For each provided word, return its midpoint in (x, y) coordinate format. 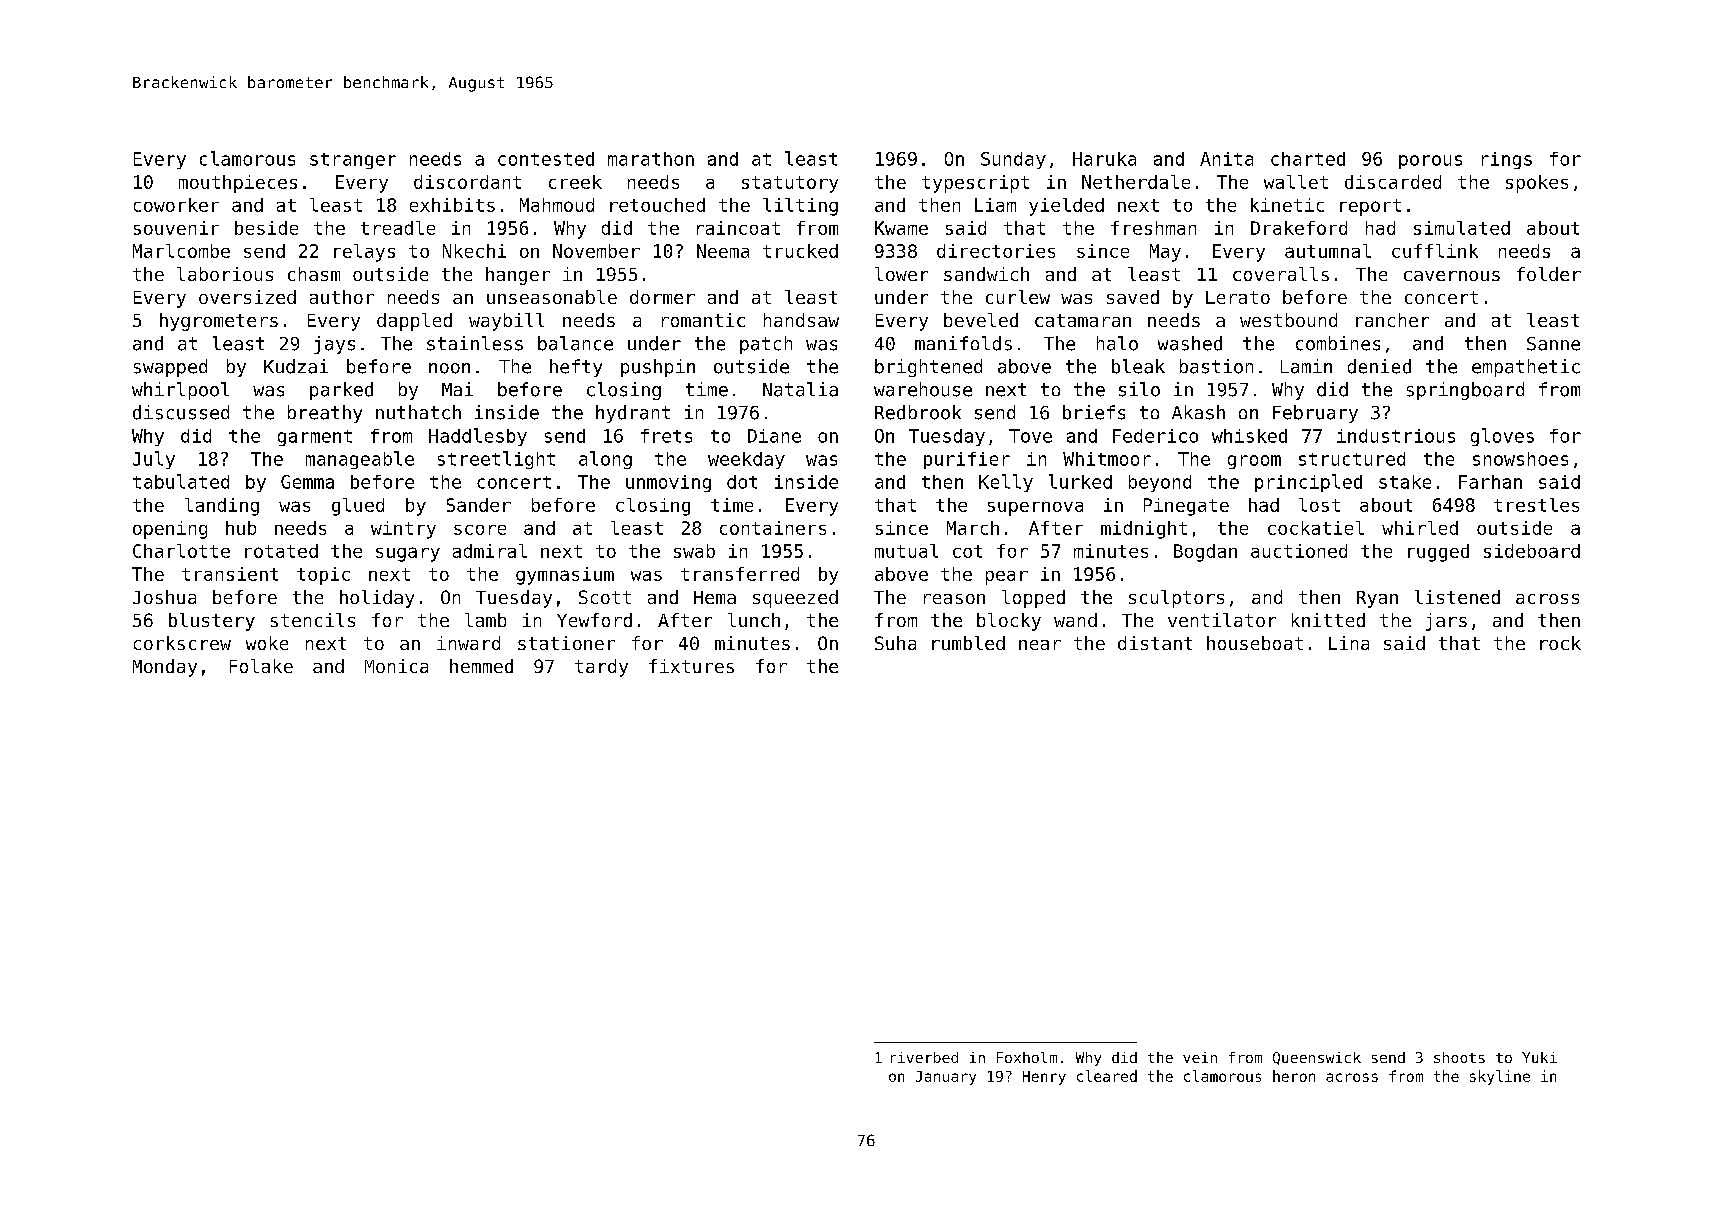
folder (1549, 274)
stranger (353, 161)
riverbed (924, 1057)
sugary (408, 554)
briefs (1094, 412)
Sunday (1013, 160)
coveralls (1281, 274)
